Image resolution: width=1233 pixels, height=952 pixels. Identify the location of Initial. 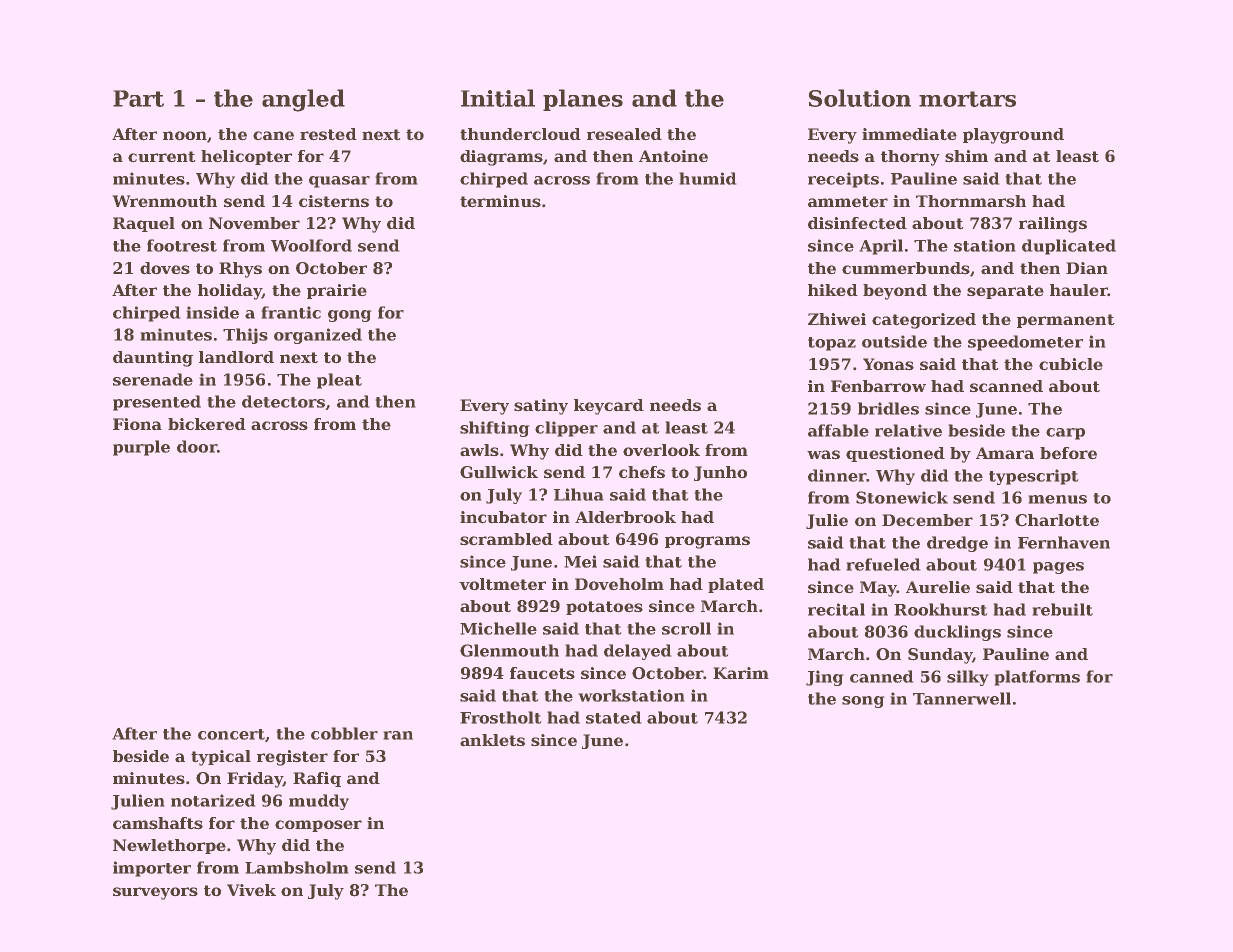
(498, 98).
